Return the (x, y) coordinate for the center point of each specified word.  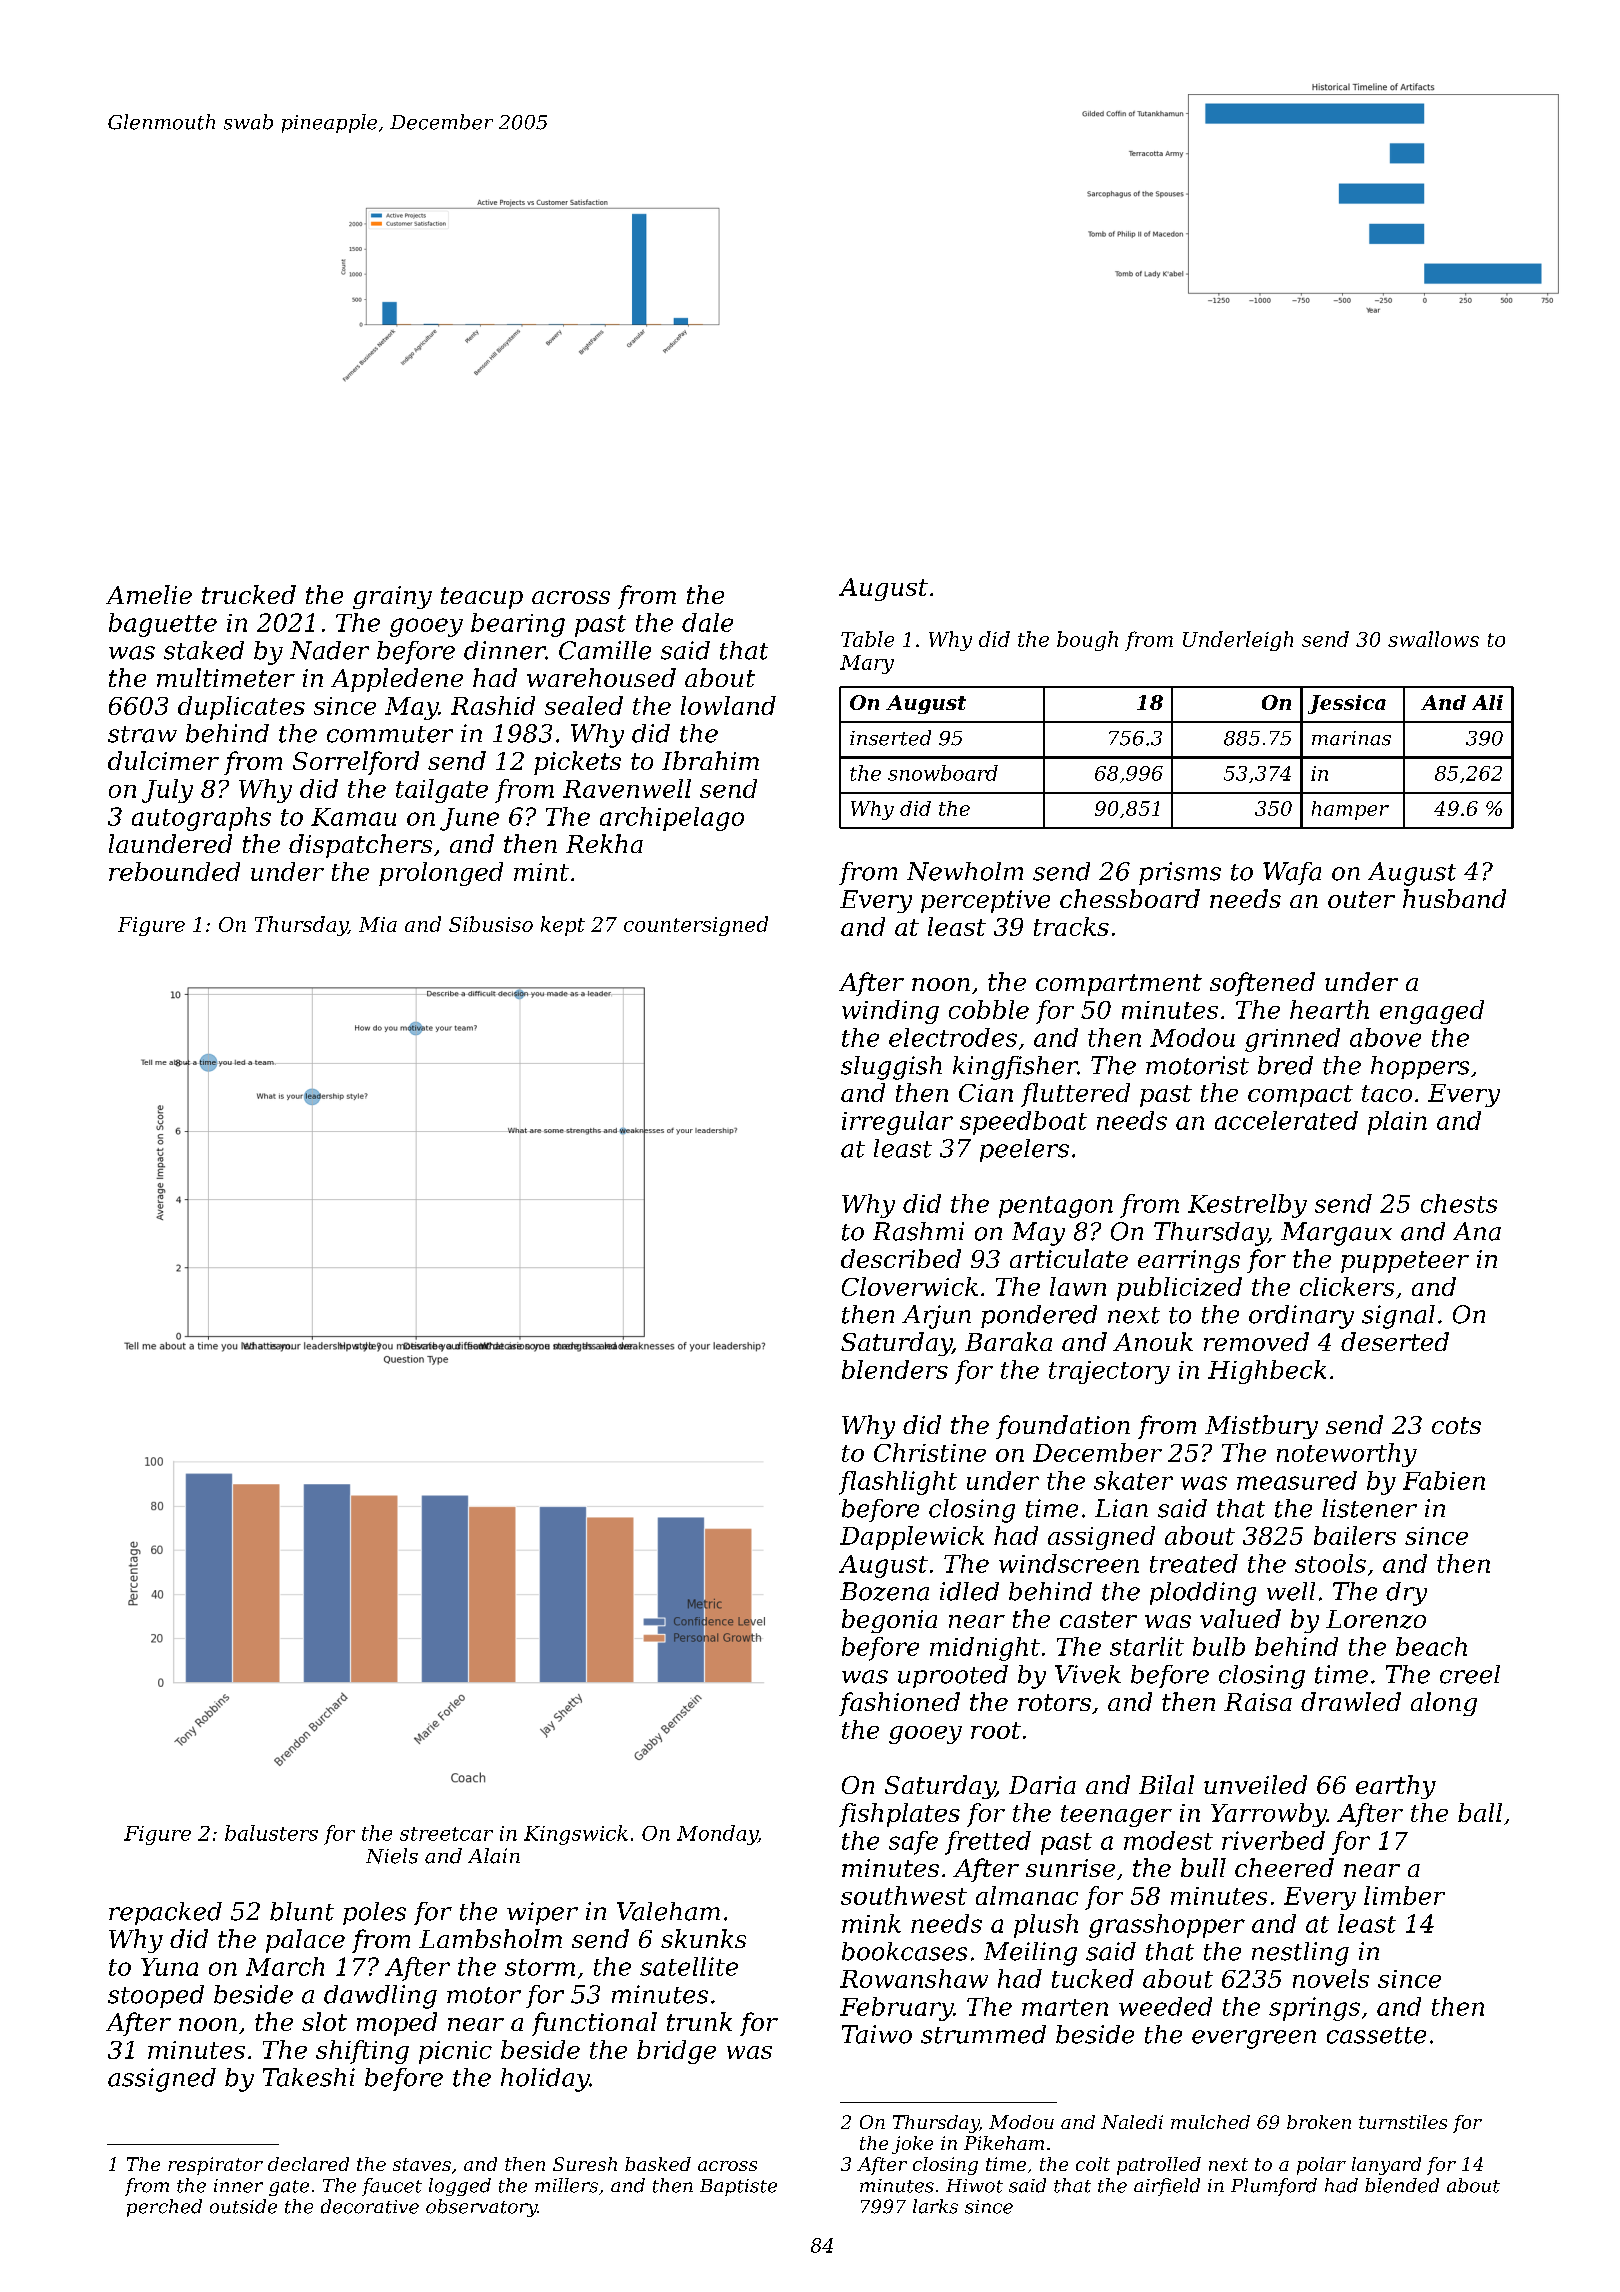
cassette (1376, 2035)
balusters (271, 1833)
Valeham (668, 1911)
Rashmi (918, 1231)
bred (1285, 1065)
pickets (577, 763)
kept (563, 926)
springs (1314, 2009)
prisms (1180, 873)
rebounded (174, 871)
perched (164, 2208)
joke (912, 2145)
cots (1456, 1425)
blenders (895, 1369)
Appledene (397, 680)
